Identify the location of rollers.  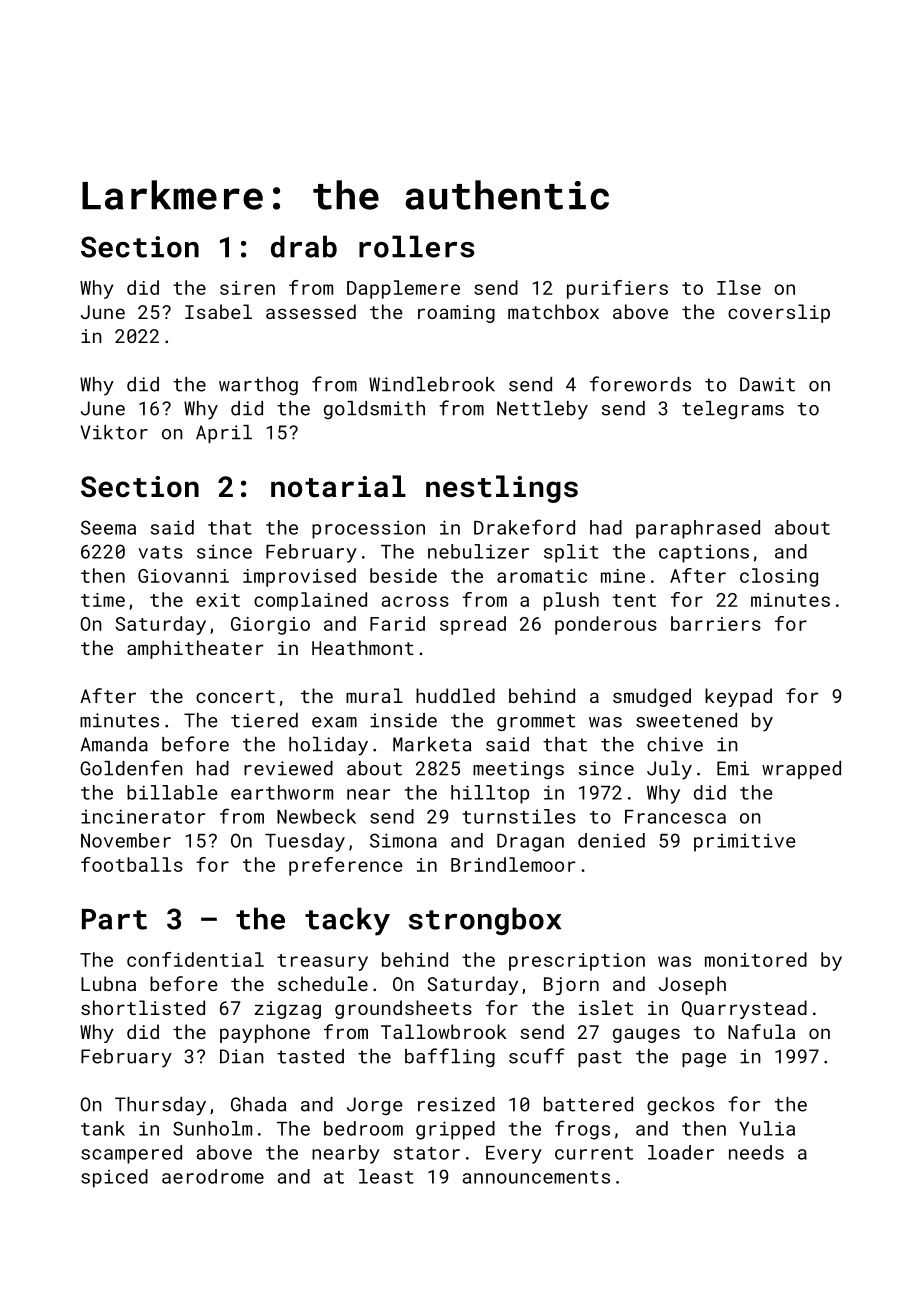
(416, 246).
